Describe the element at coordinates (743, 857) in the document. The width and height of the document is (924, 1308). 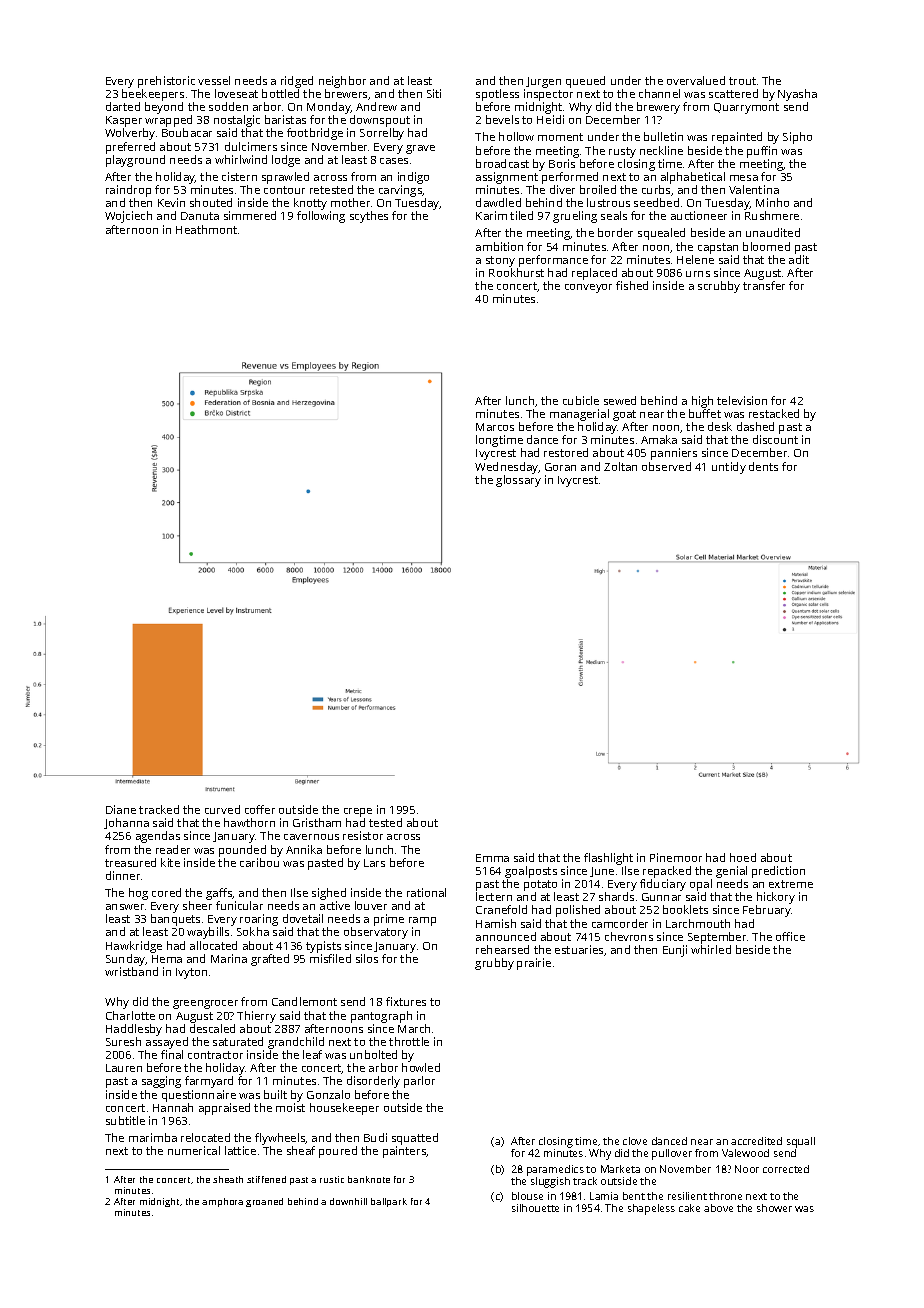
I see `hoed` at that location.
